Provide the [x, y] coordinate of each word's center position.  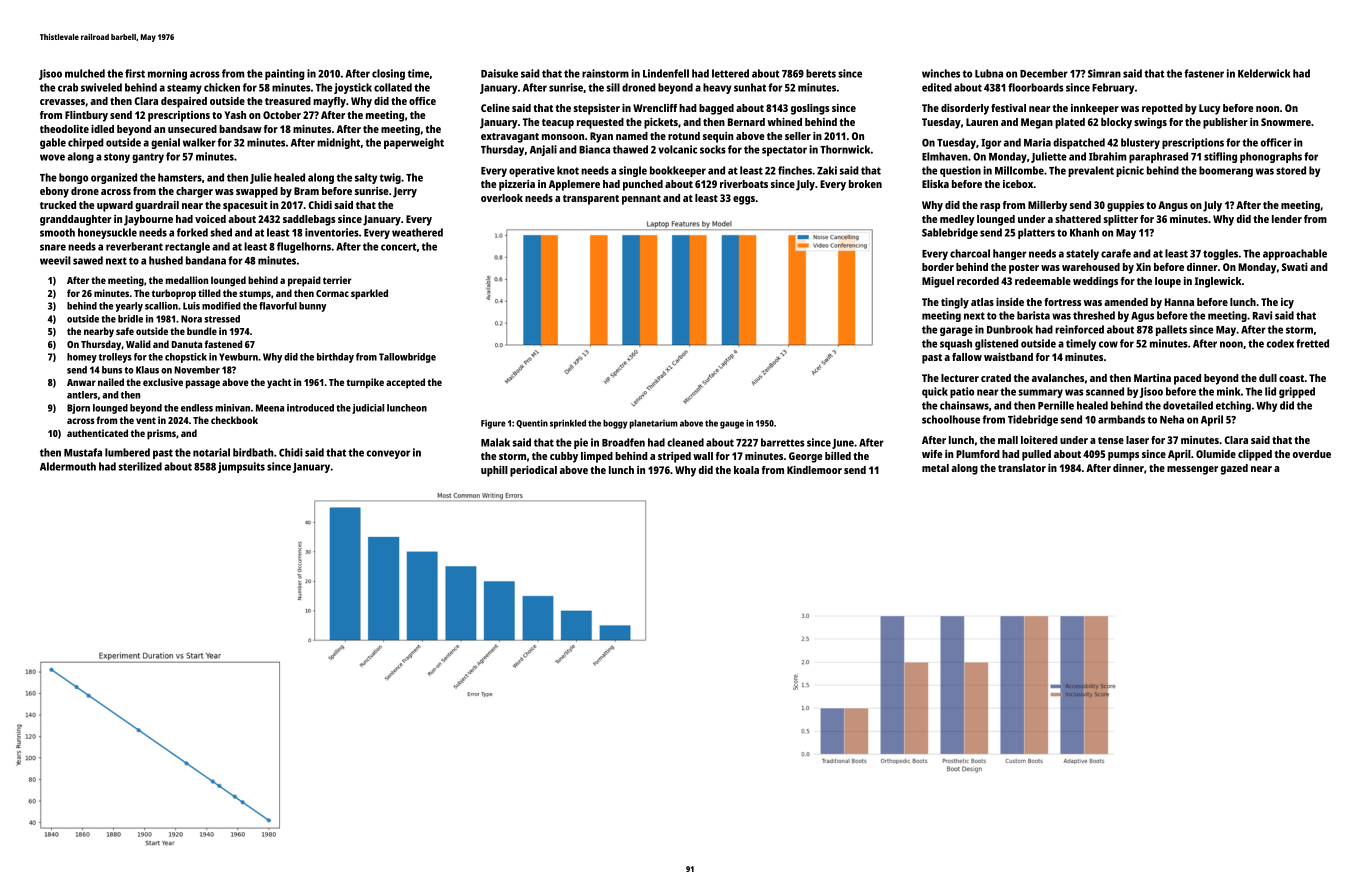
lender [1287, 219]
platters [1036, 233]
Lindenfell [666, 73]
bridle [130, 319]
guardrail [157, 206]
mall [1008, 440]
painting [285, 74]
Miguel [938, 282]
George [805, 457]
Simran [1104, 73]
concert [399, 247]
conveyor [388, 454]
